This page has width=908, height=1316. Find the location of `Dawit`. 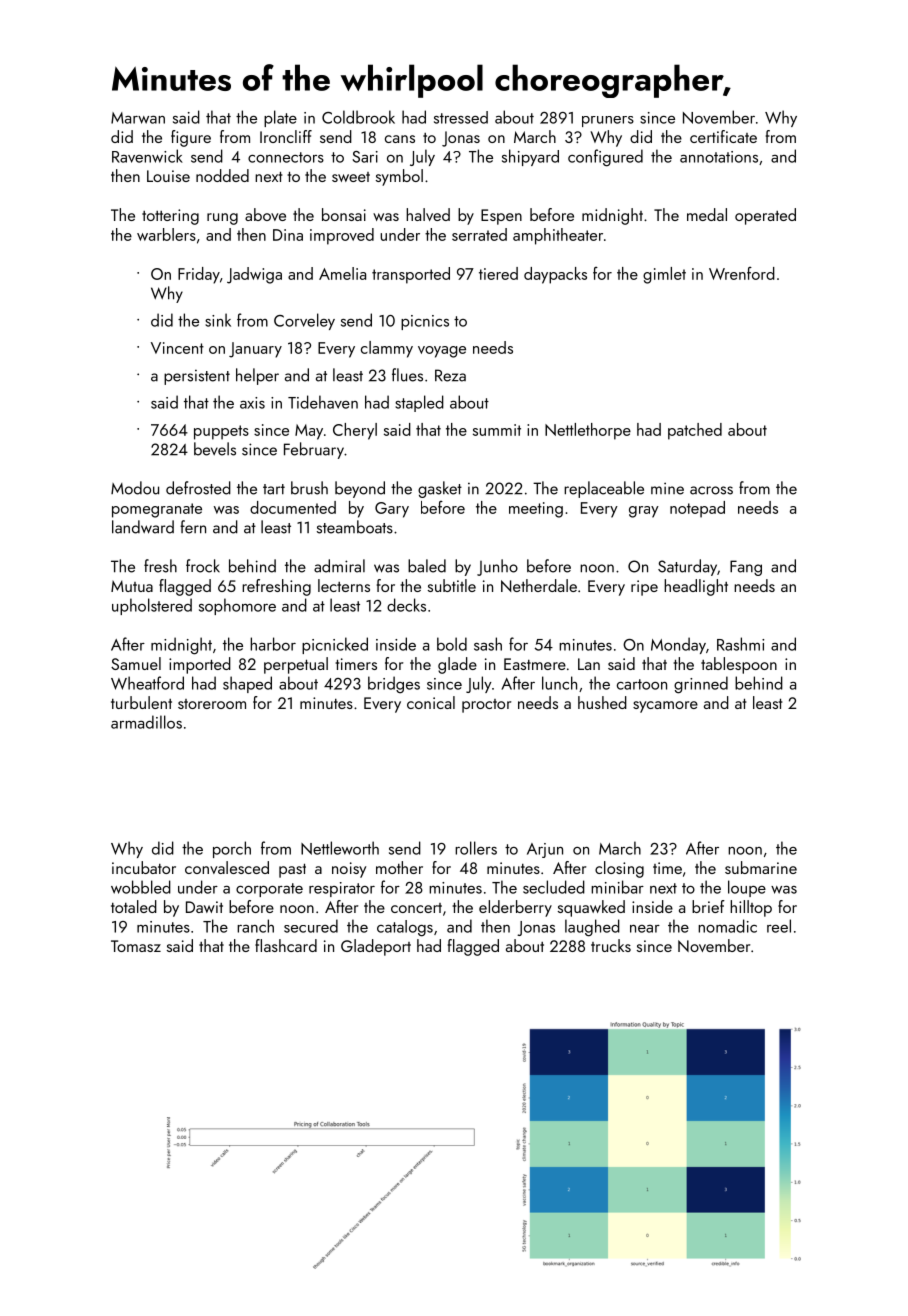

Dawit is located at coordinates (204, 907).
